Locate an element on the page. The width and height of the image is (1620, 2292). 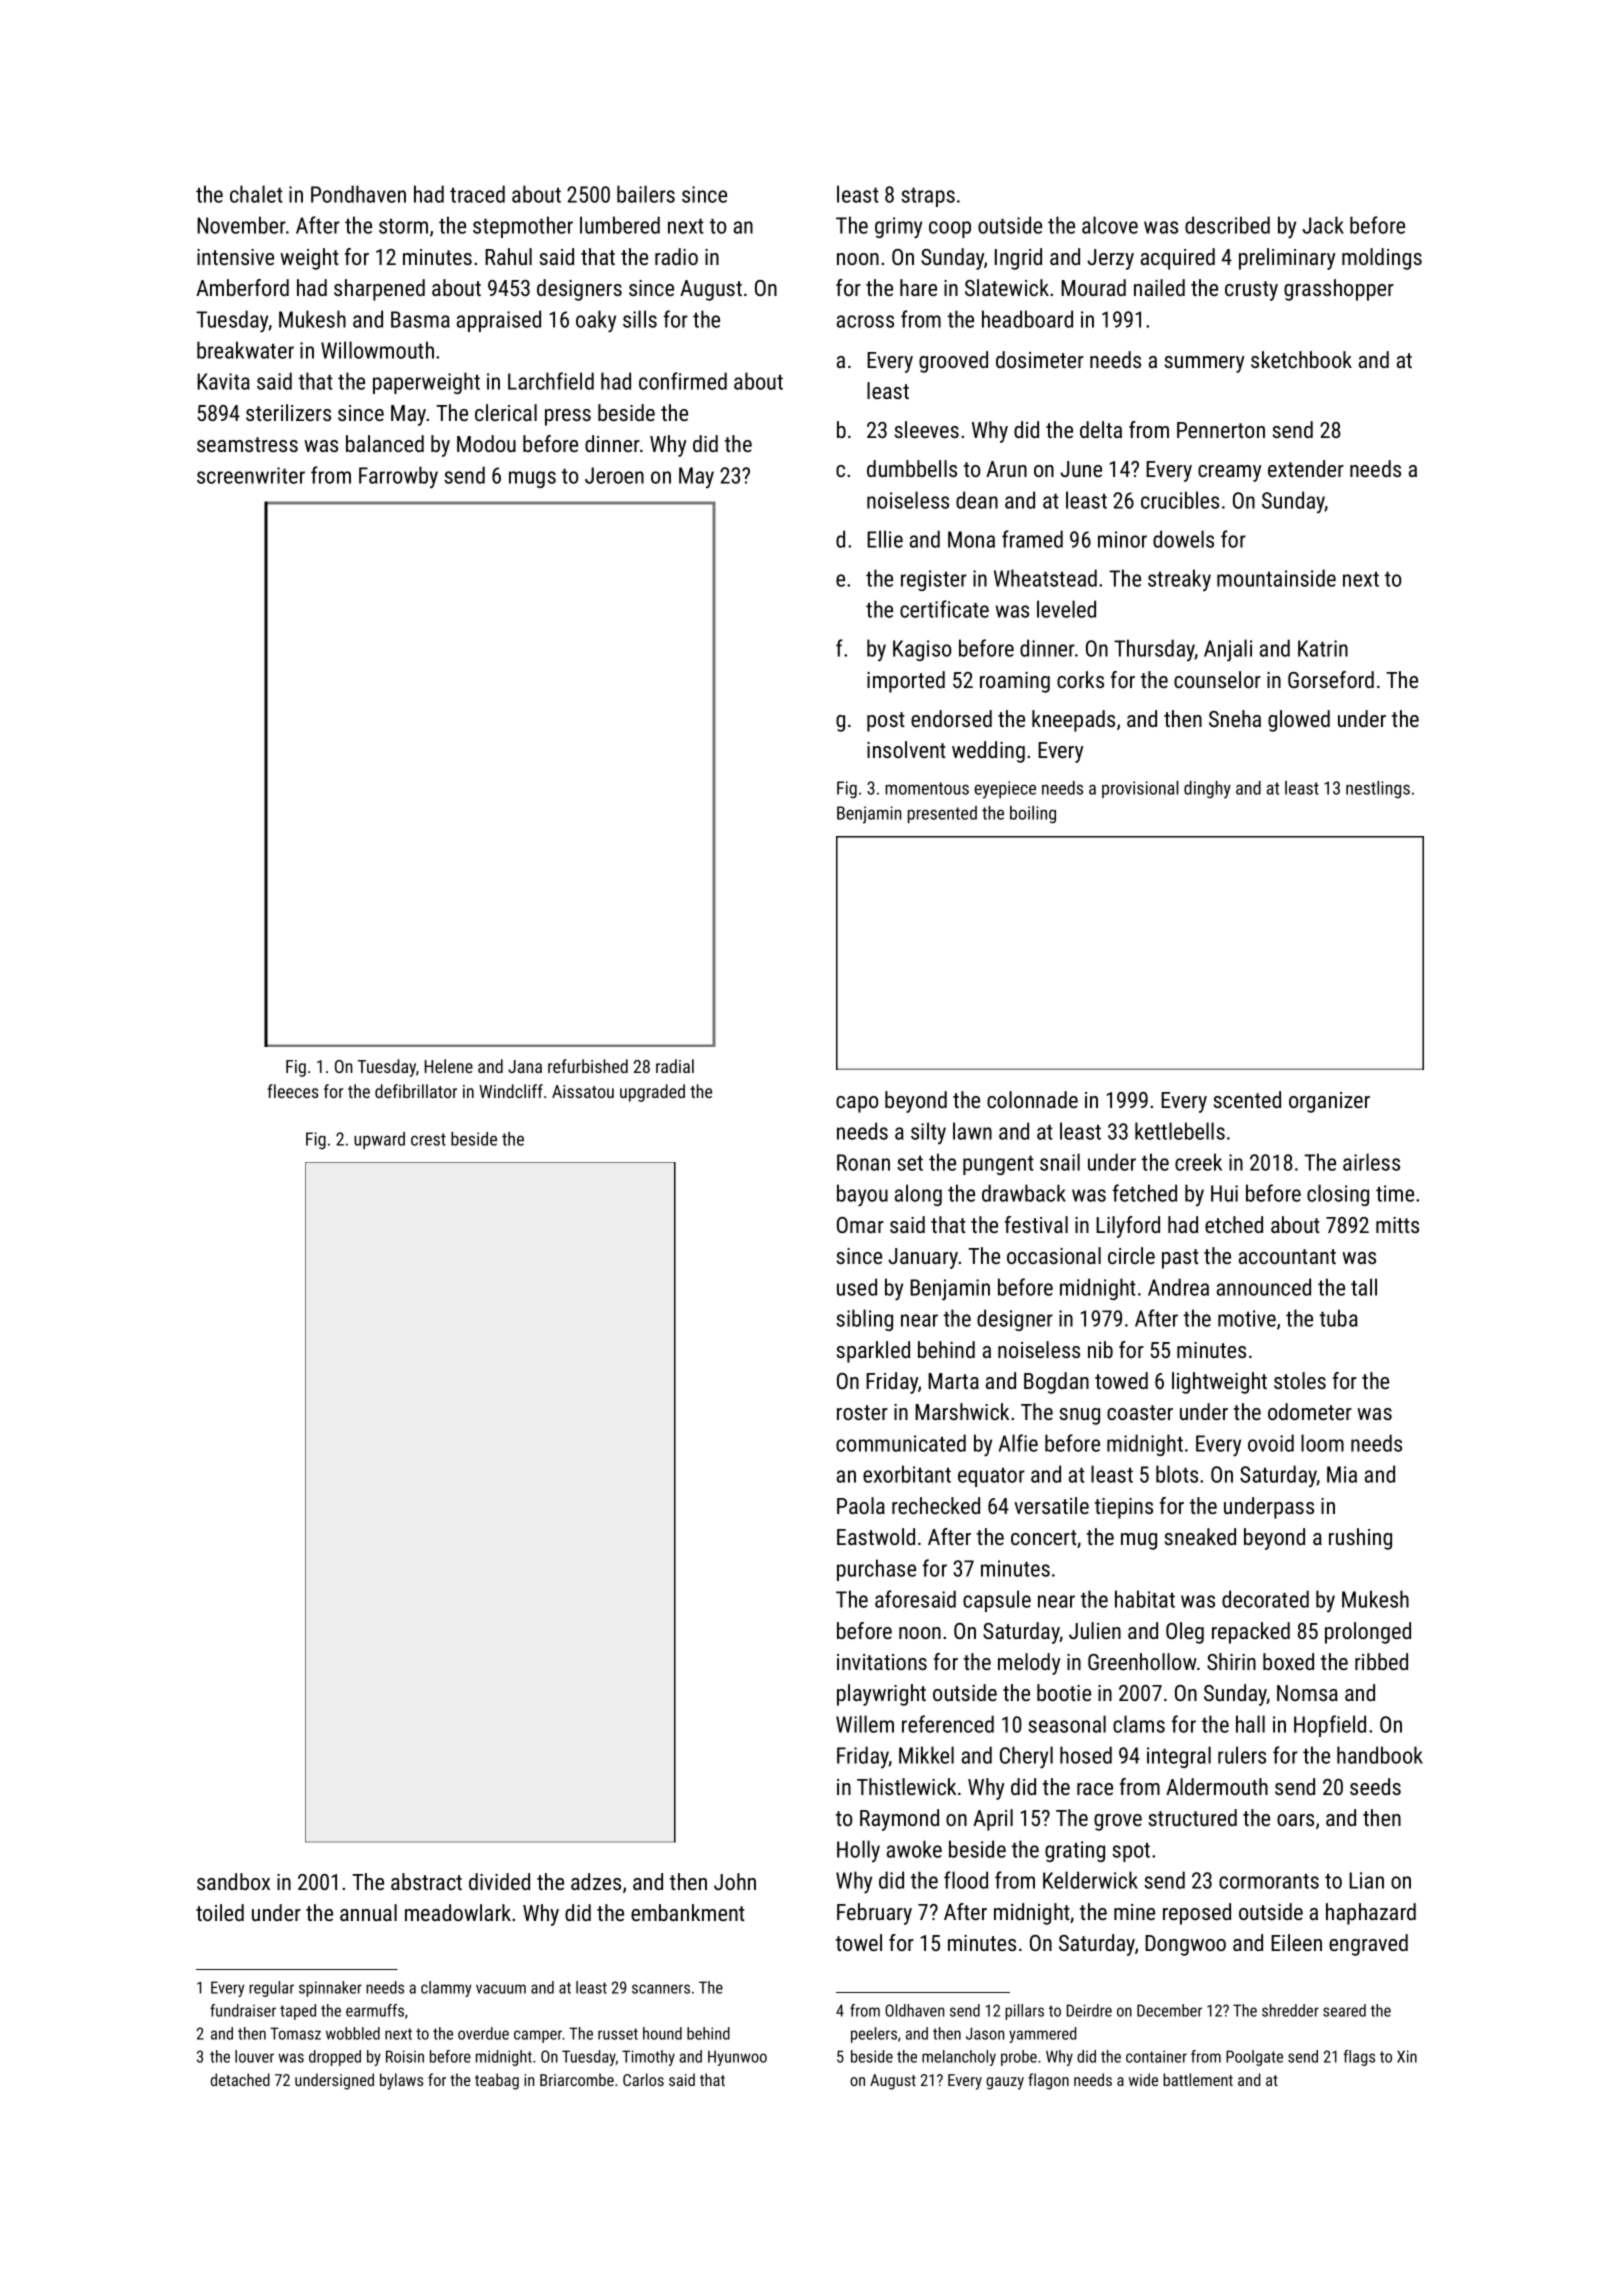
fleeces is located at coordinates (293, 1091).
